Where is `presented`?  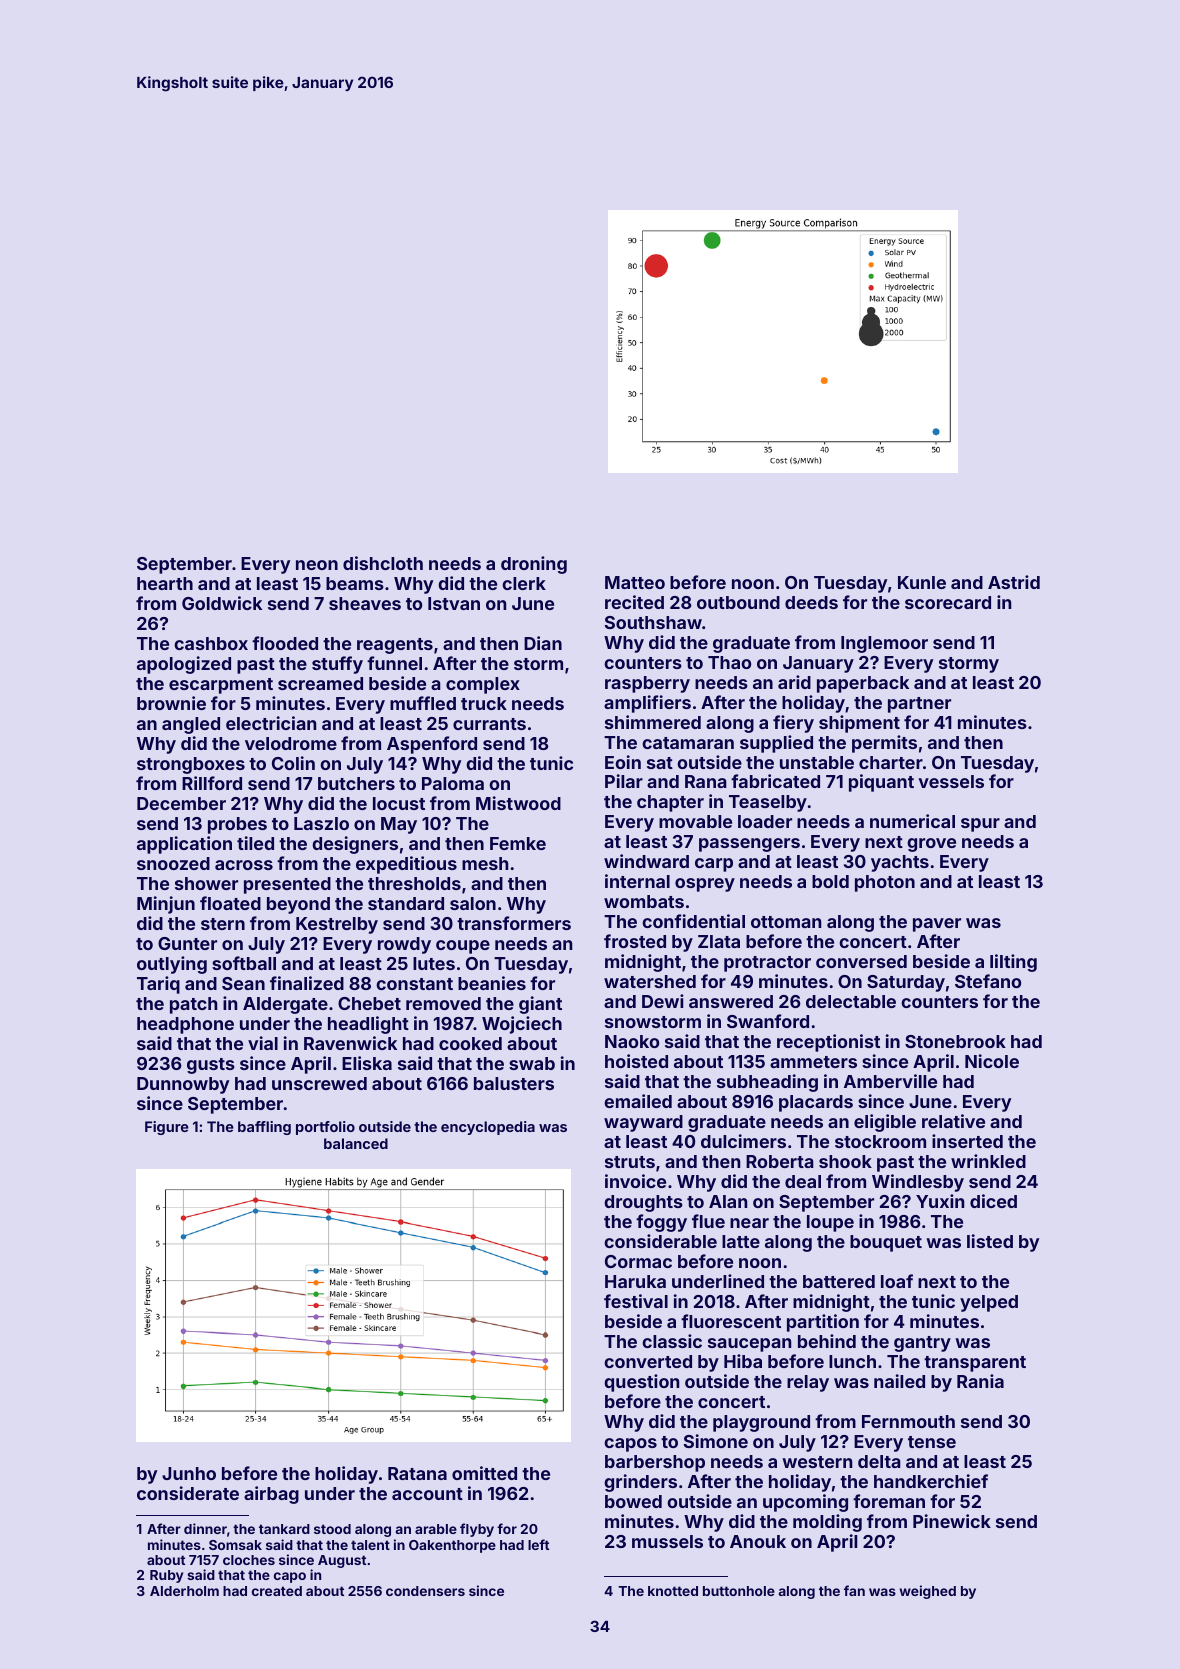
presented is located at coordinates (287, 885).
